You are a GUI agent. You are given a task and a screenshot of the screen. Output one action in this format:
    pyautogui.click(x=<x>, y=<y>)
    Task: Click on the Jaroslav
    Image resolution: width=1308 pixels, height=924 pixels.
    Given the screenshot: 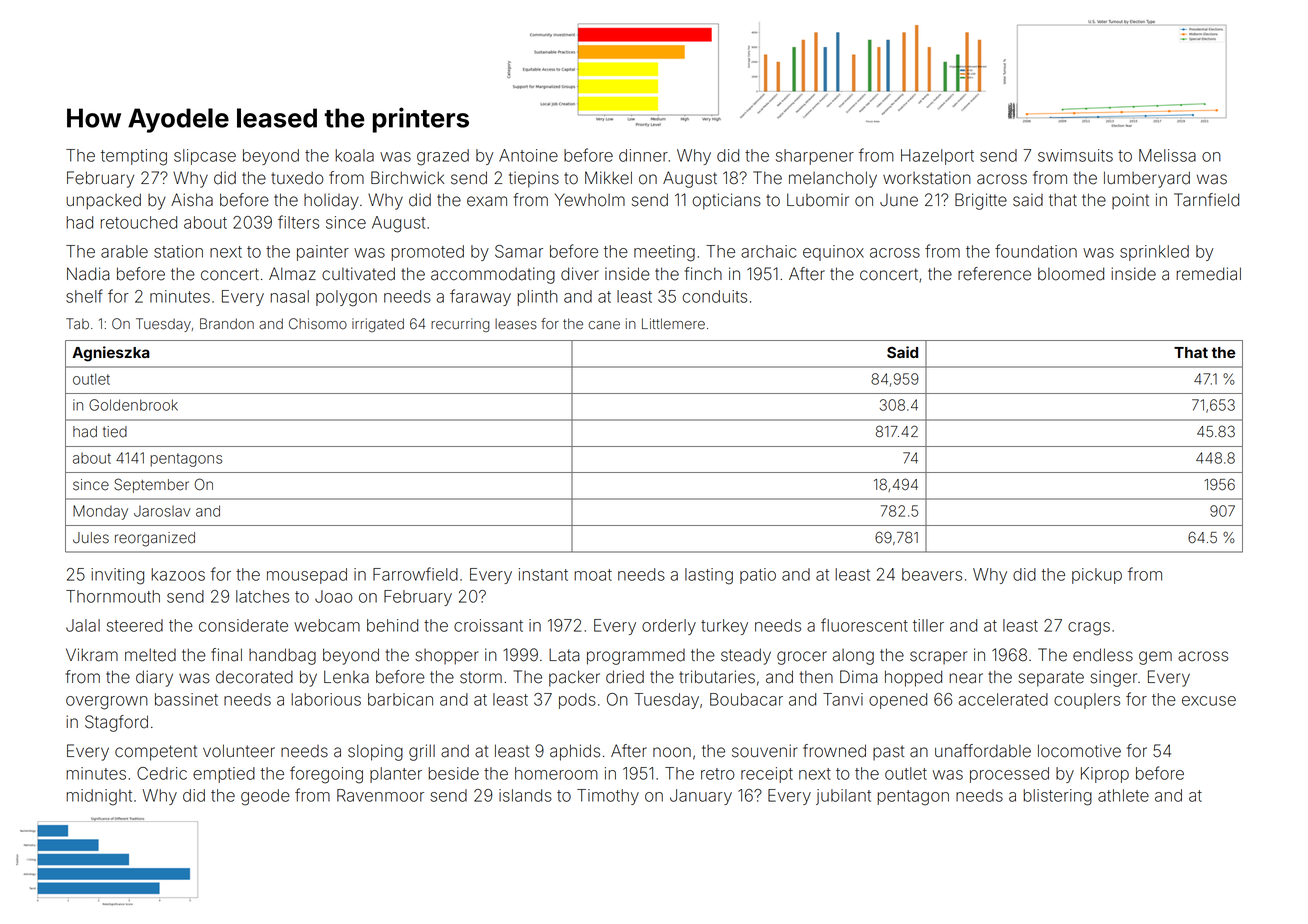 What is the action you would take?
    pyautogui.click(x=162, y=511)
